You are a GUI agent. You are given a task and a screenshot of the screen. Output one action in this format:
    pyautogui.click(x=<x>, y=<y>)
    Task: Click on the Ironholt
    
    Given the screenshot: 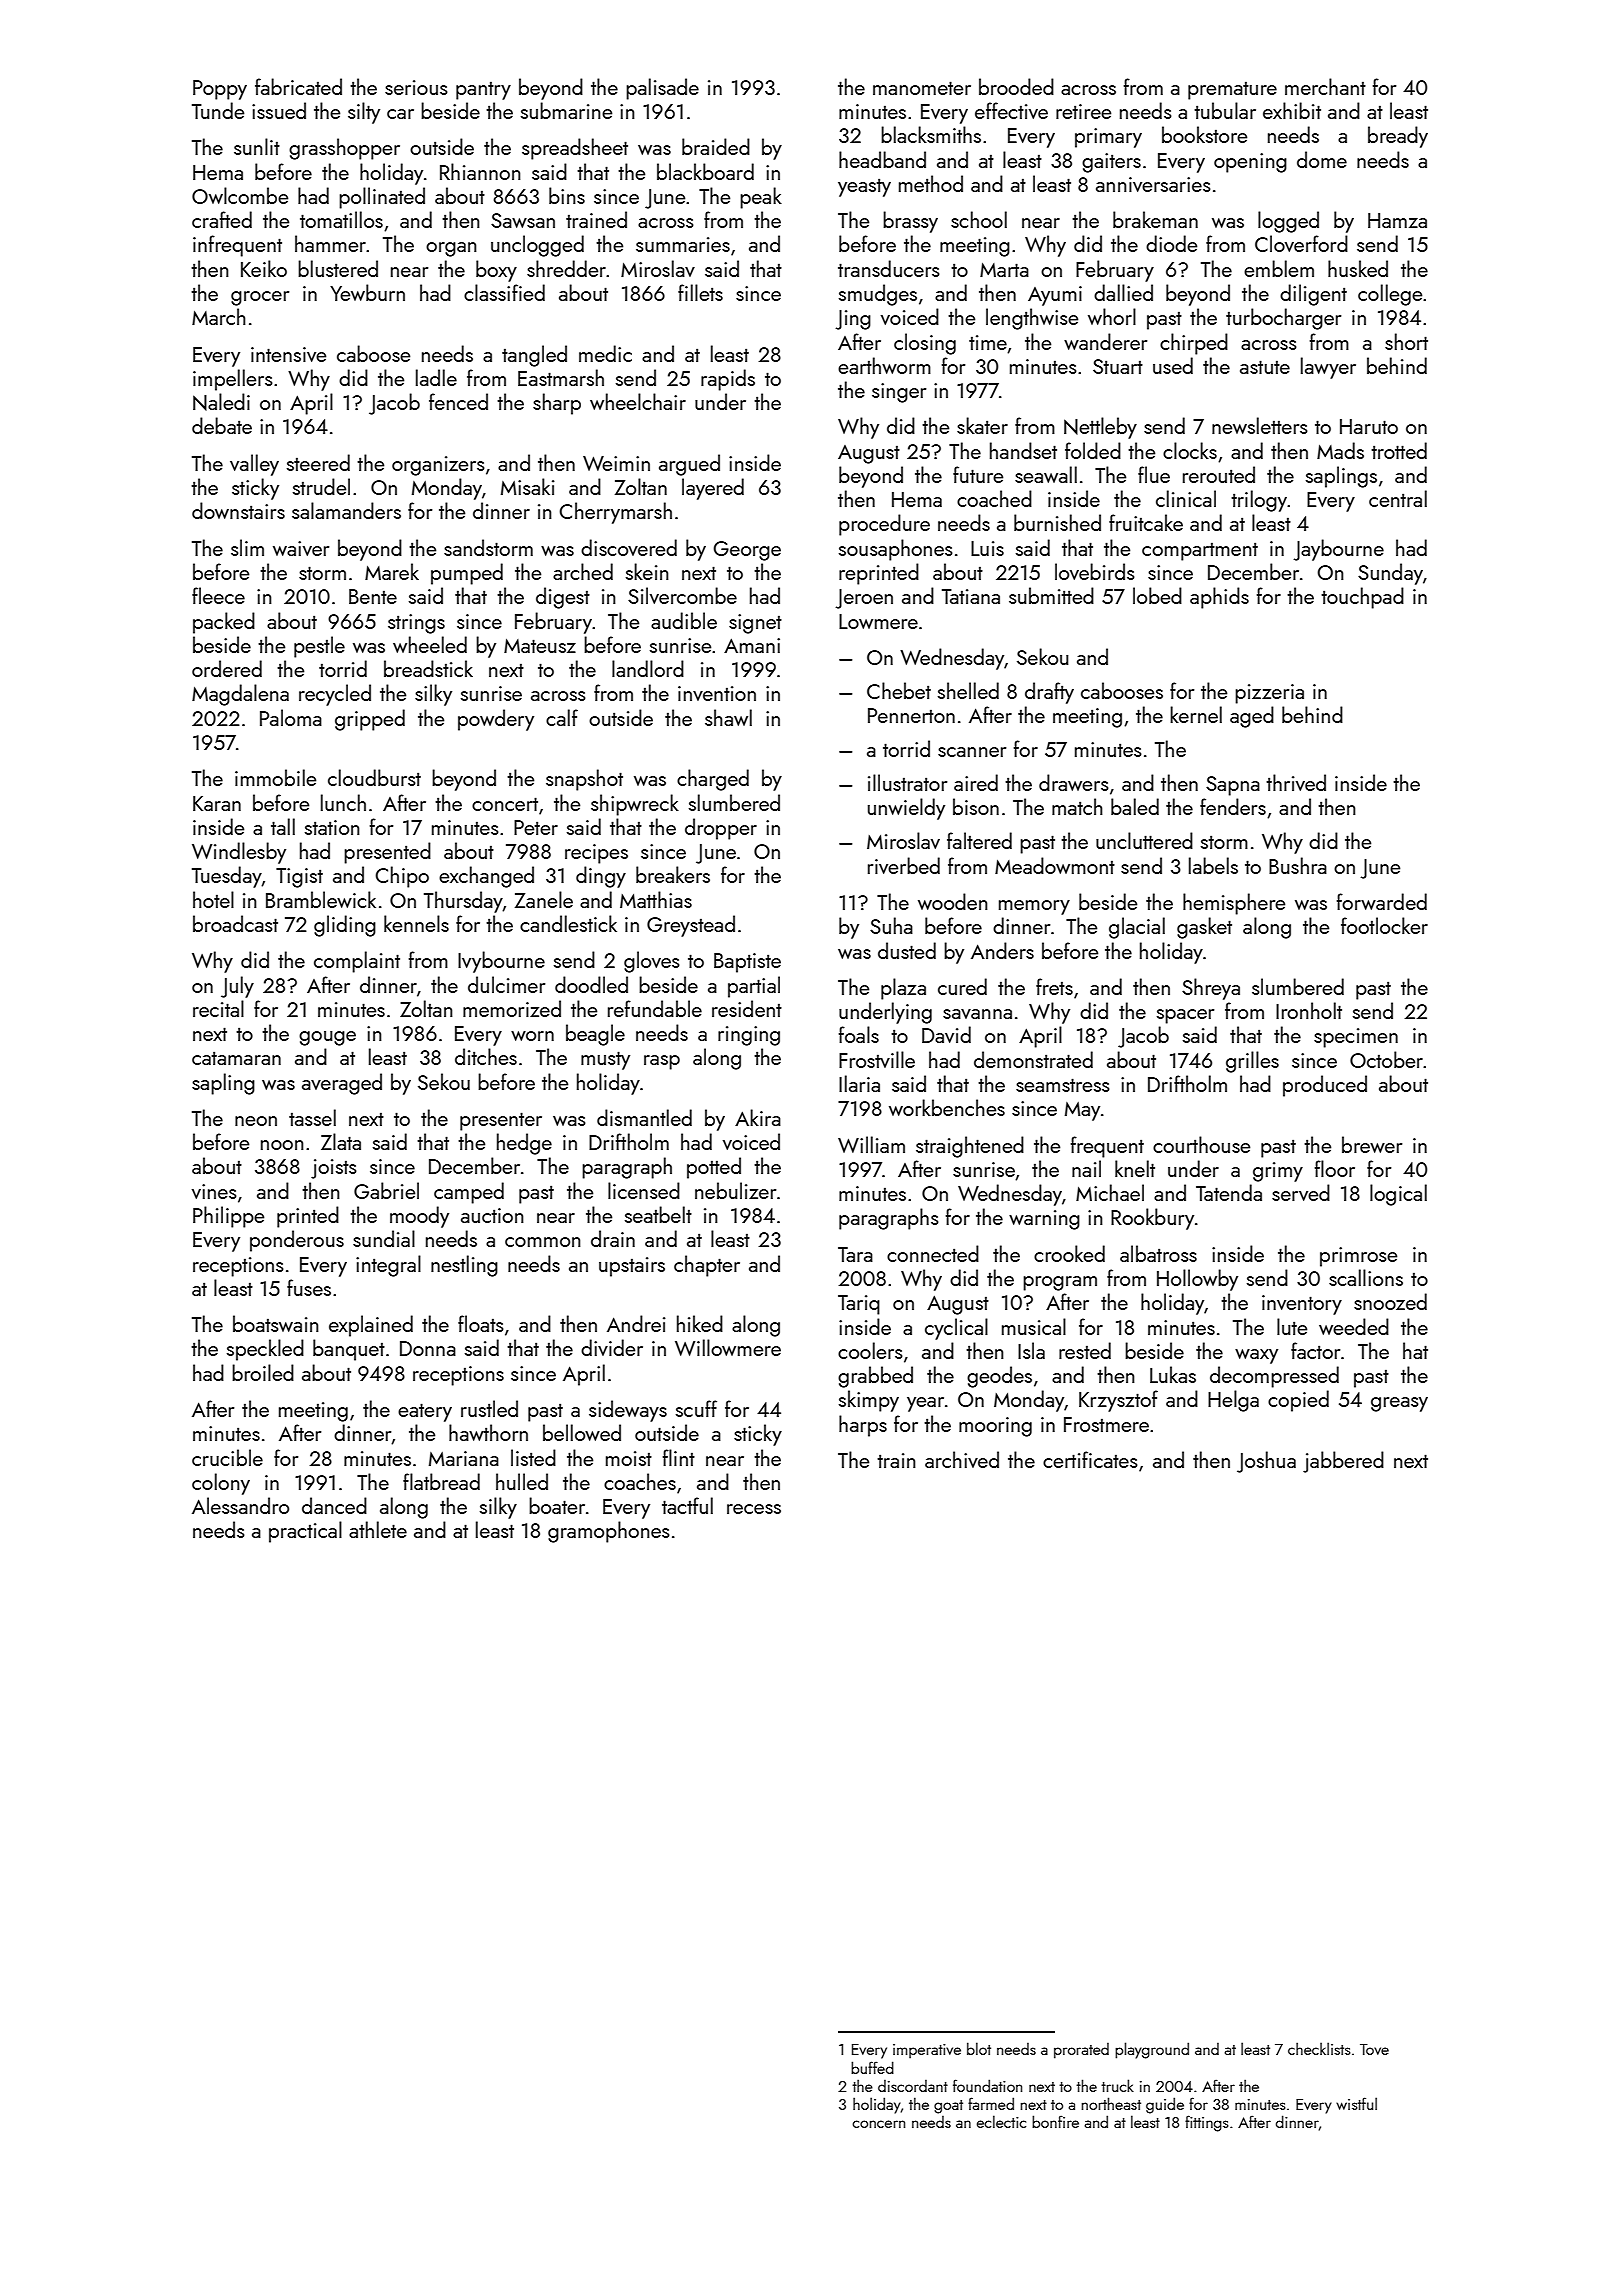 What is the action you would take?
    pyautogui.click(x=1309, y=1010)
